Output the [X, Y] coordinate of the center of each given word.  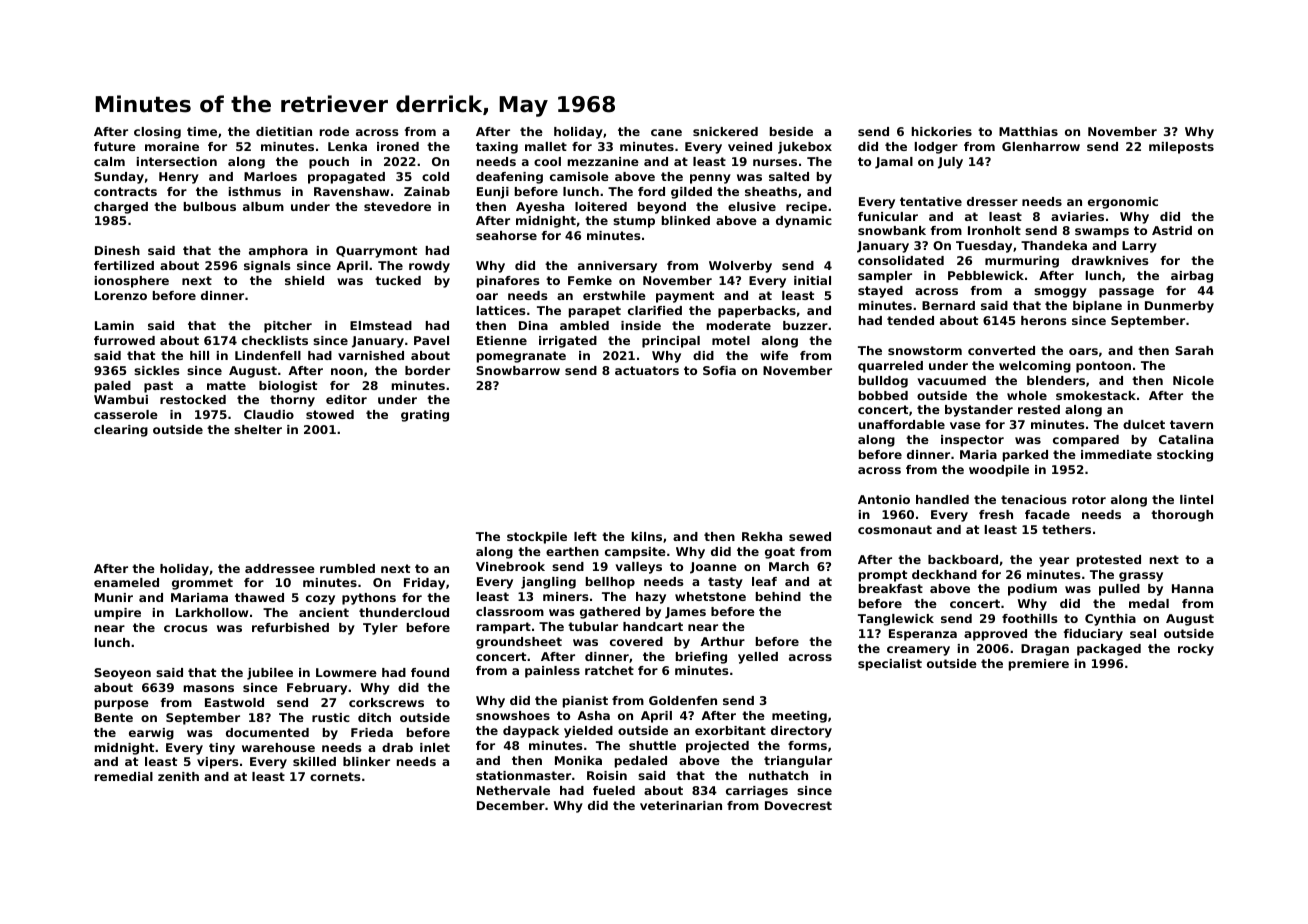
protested [1109, 561]
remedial [124, 776]
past [158, 387]
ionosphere [132, 282]
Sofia [719, 370]
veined [750, 146]
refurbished [290, 627]
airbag [1192, 277]
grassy [1141, 577]
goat [780, 553]
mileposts [1181, 148]
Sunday [119, 178]
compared [1086, 441]
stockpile [537, 538]
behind [778, 596]
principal [671, 342]
